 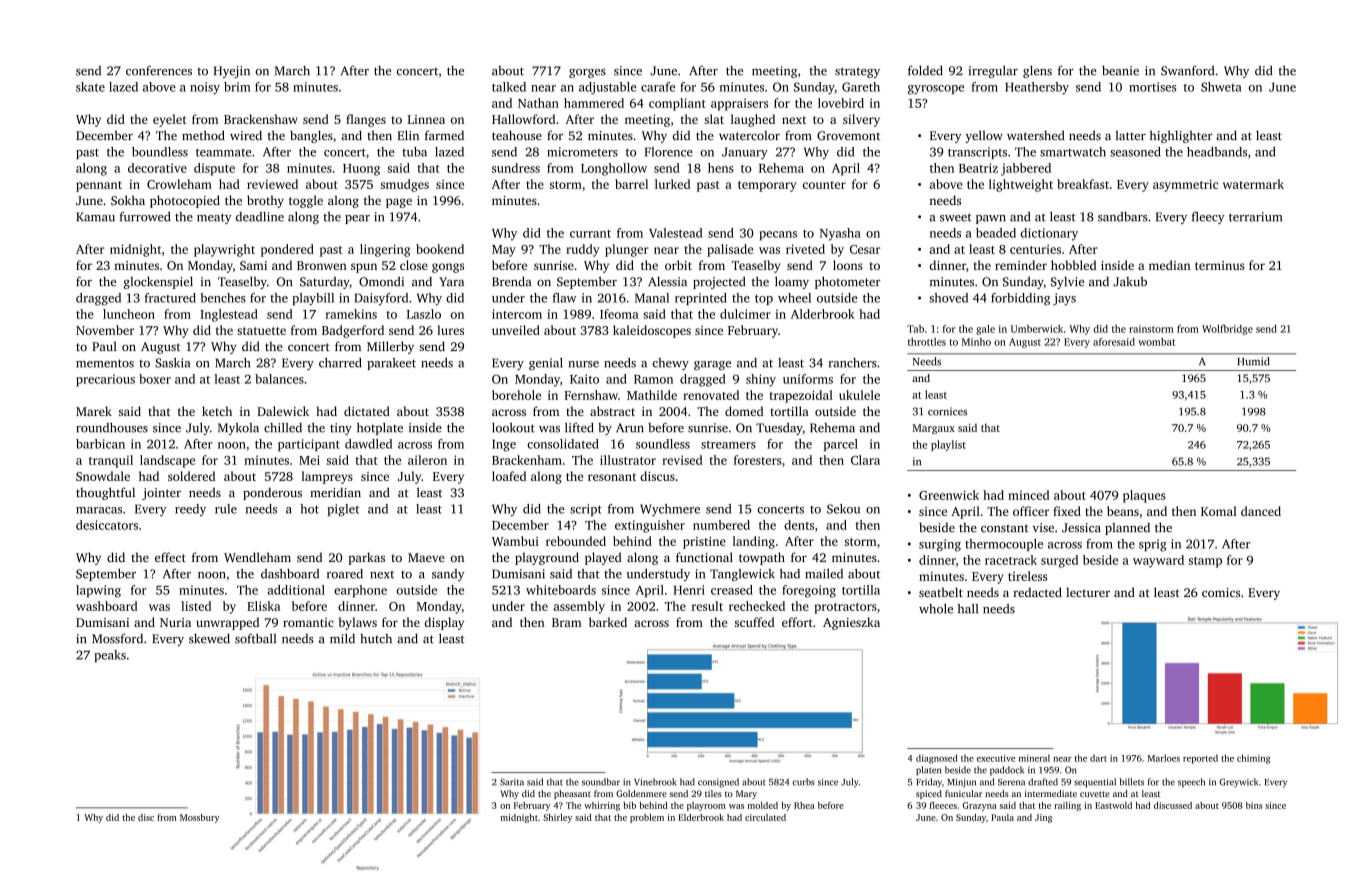 What do you see at coordinates (129, 314) in the screenshot?
I see `luncheon` at bounding box center [129, 314].
